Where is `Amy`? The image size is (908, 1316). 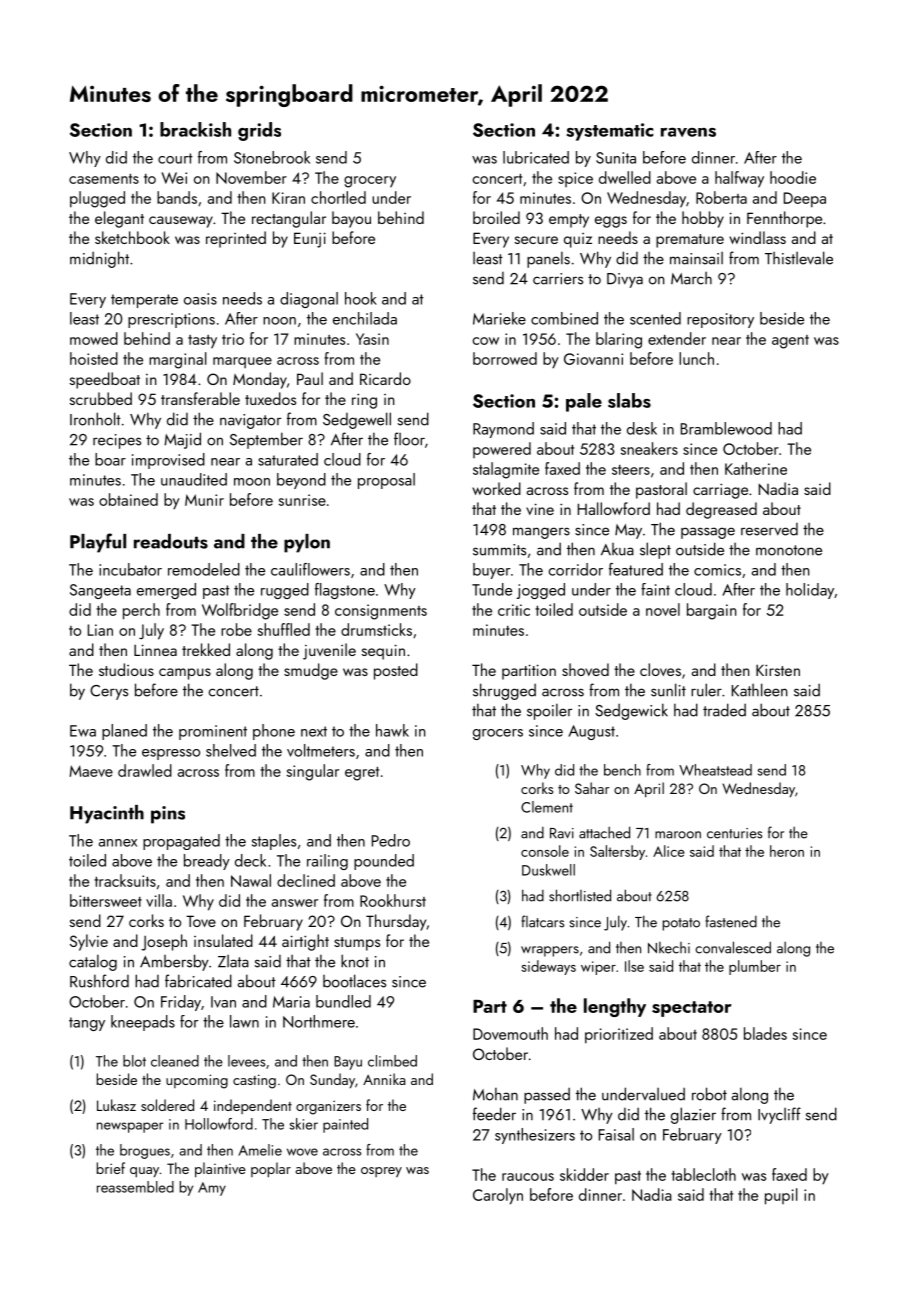
Amy is located at coordinates (212, 1189).
